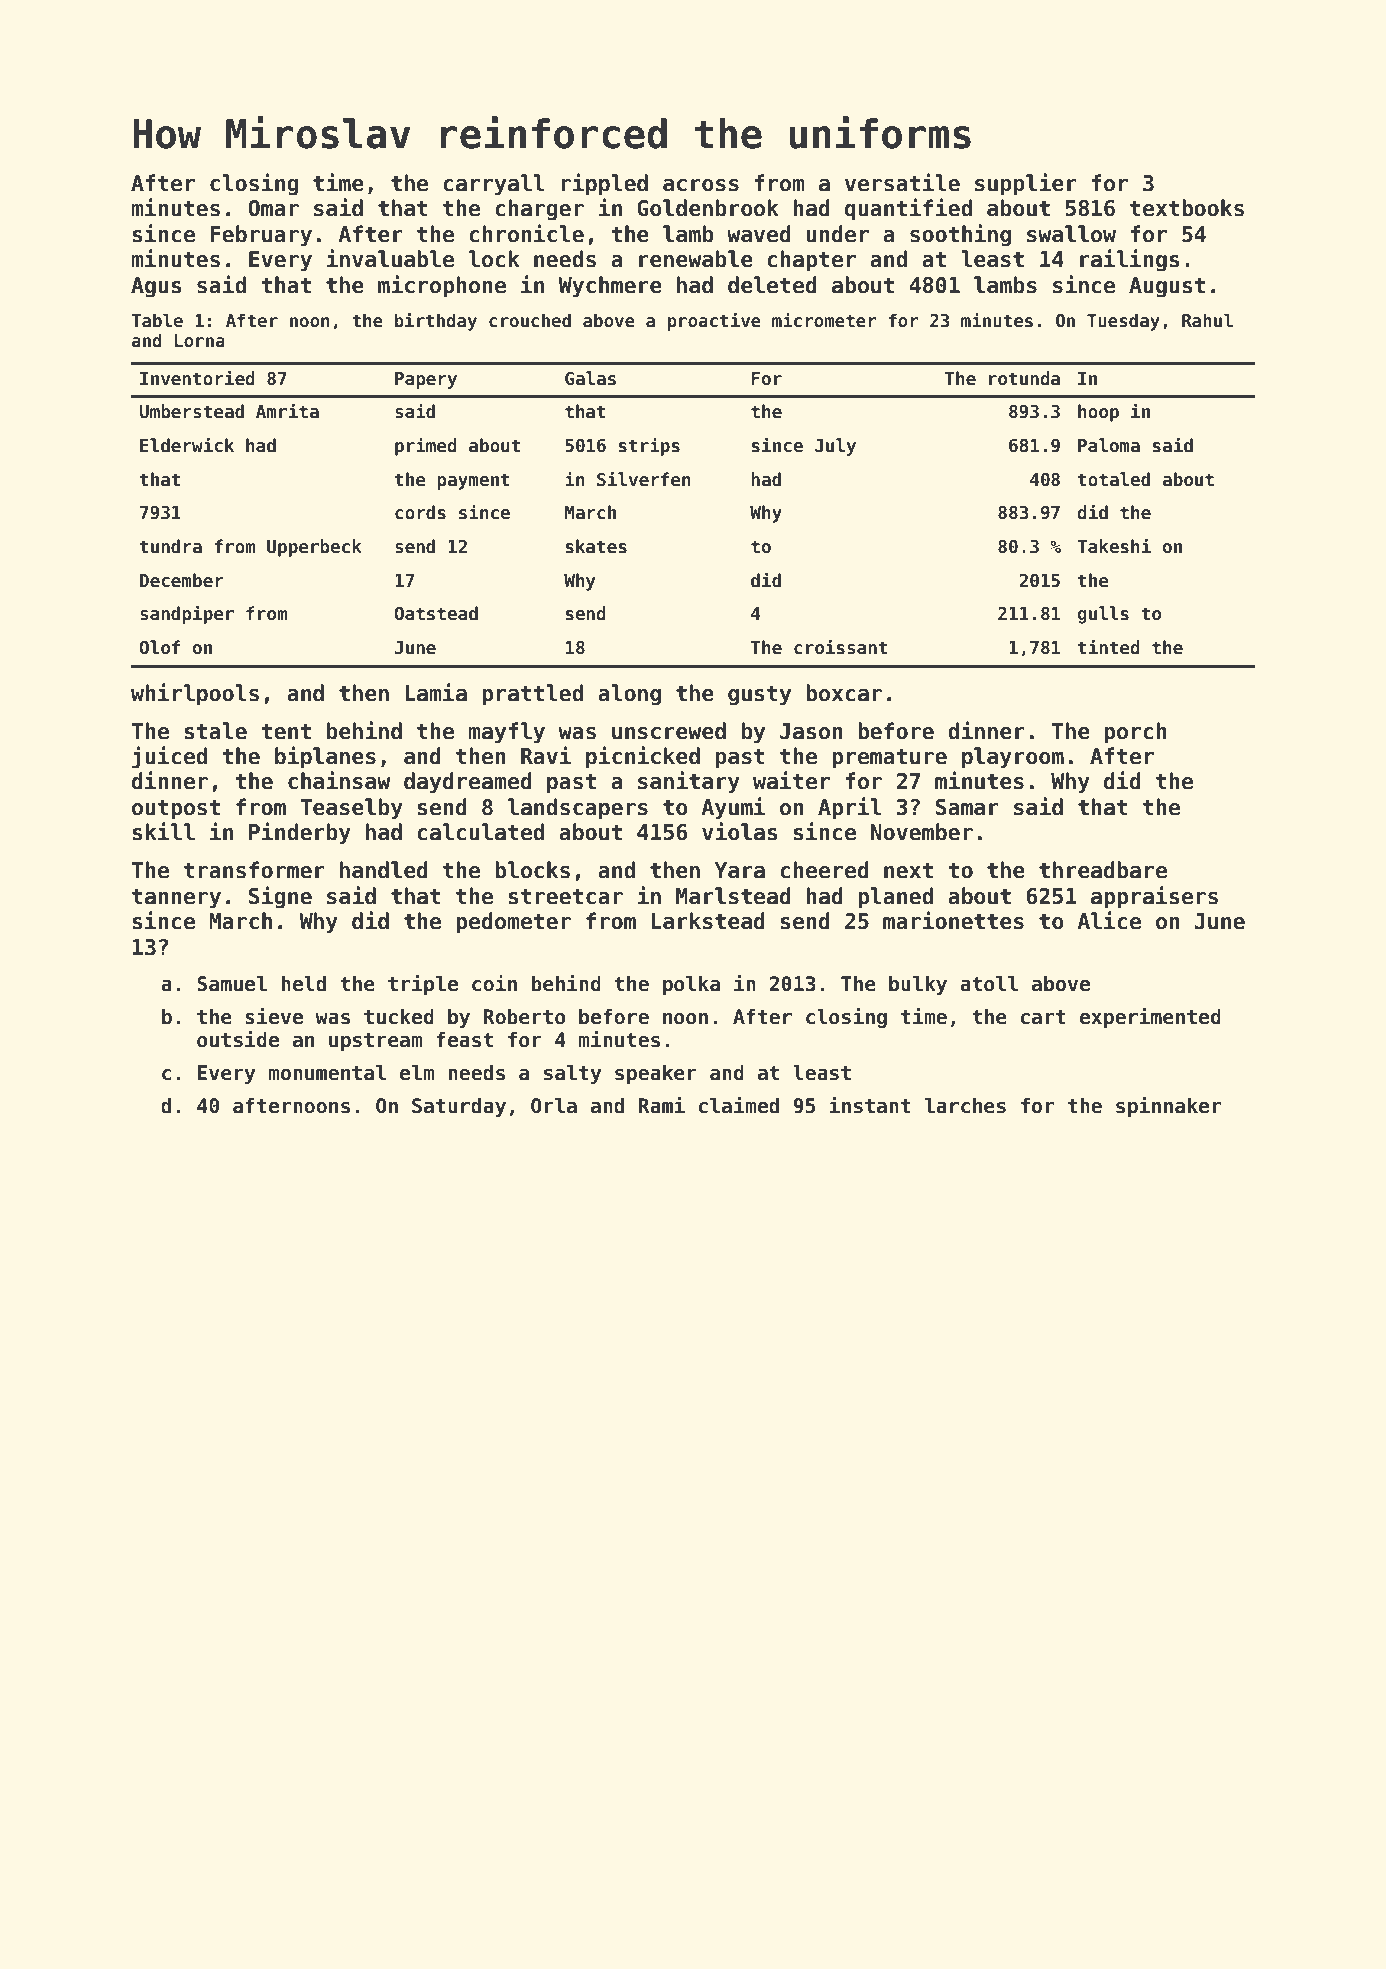  What do you see at coordinates (1154, 897) in the document?
I see `appraisers` at bounding box center [1154, 897].
